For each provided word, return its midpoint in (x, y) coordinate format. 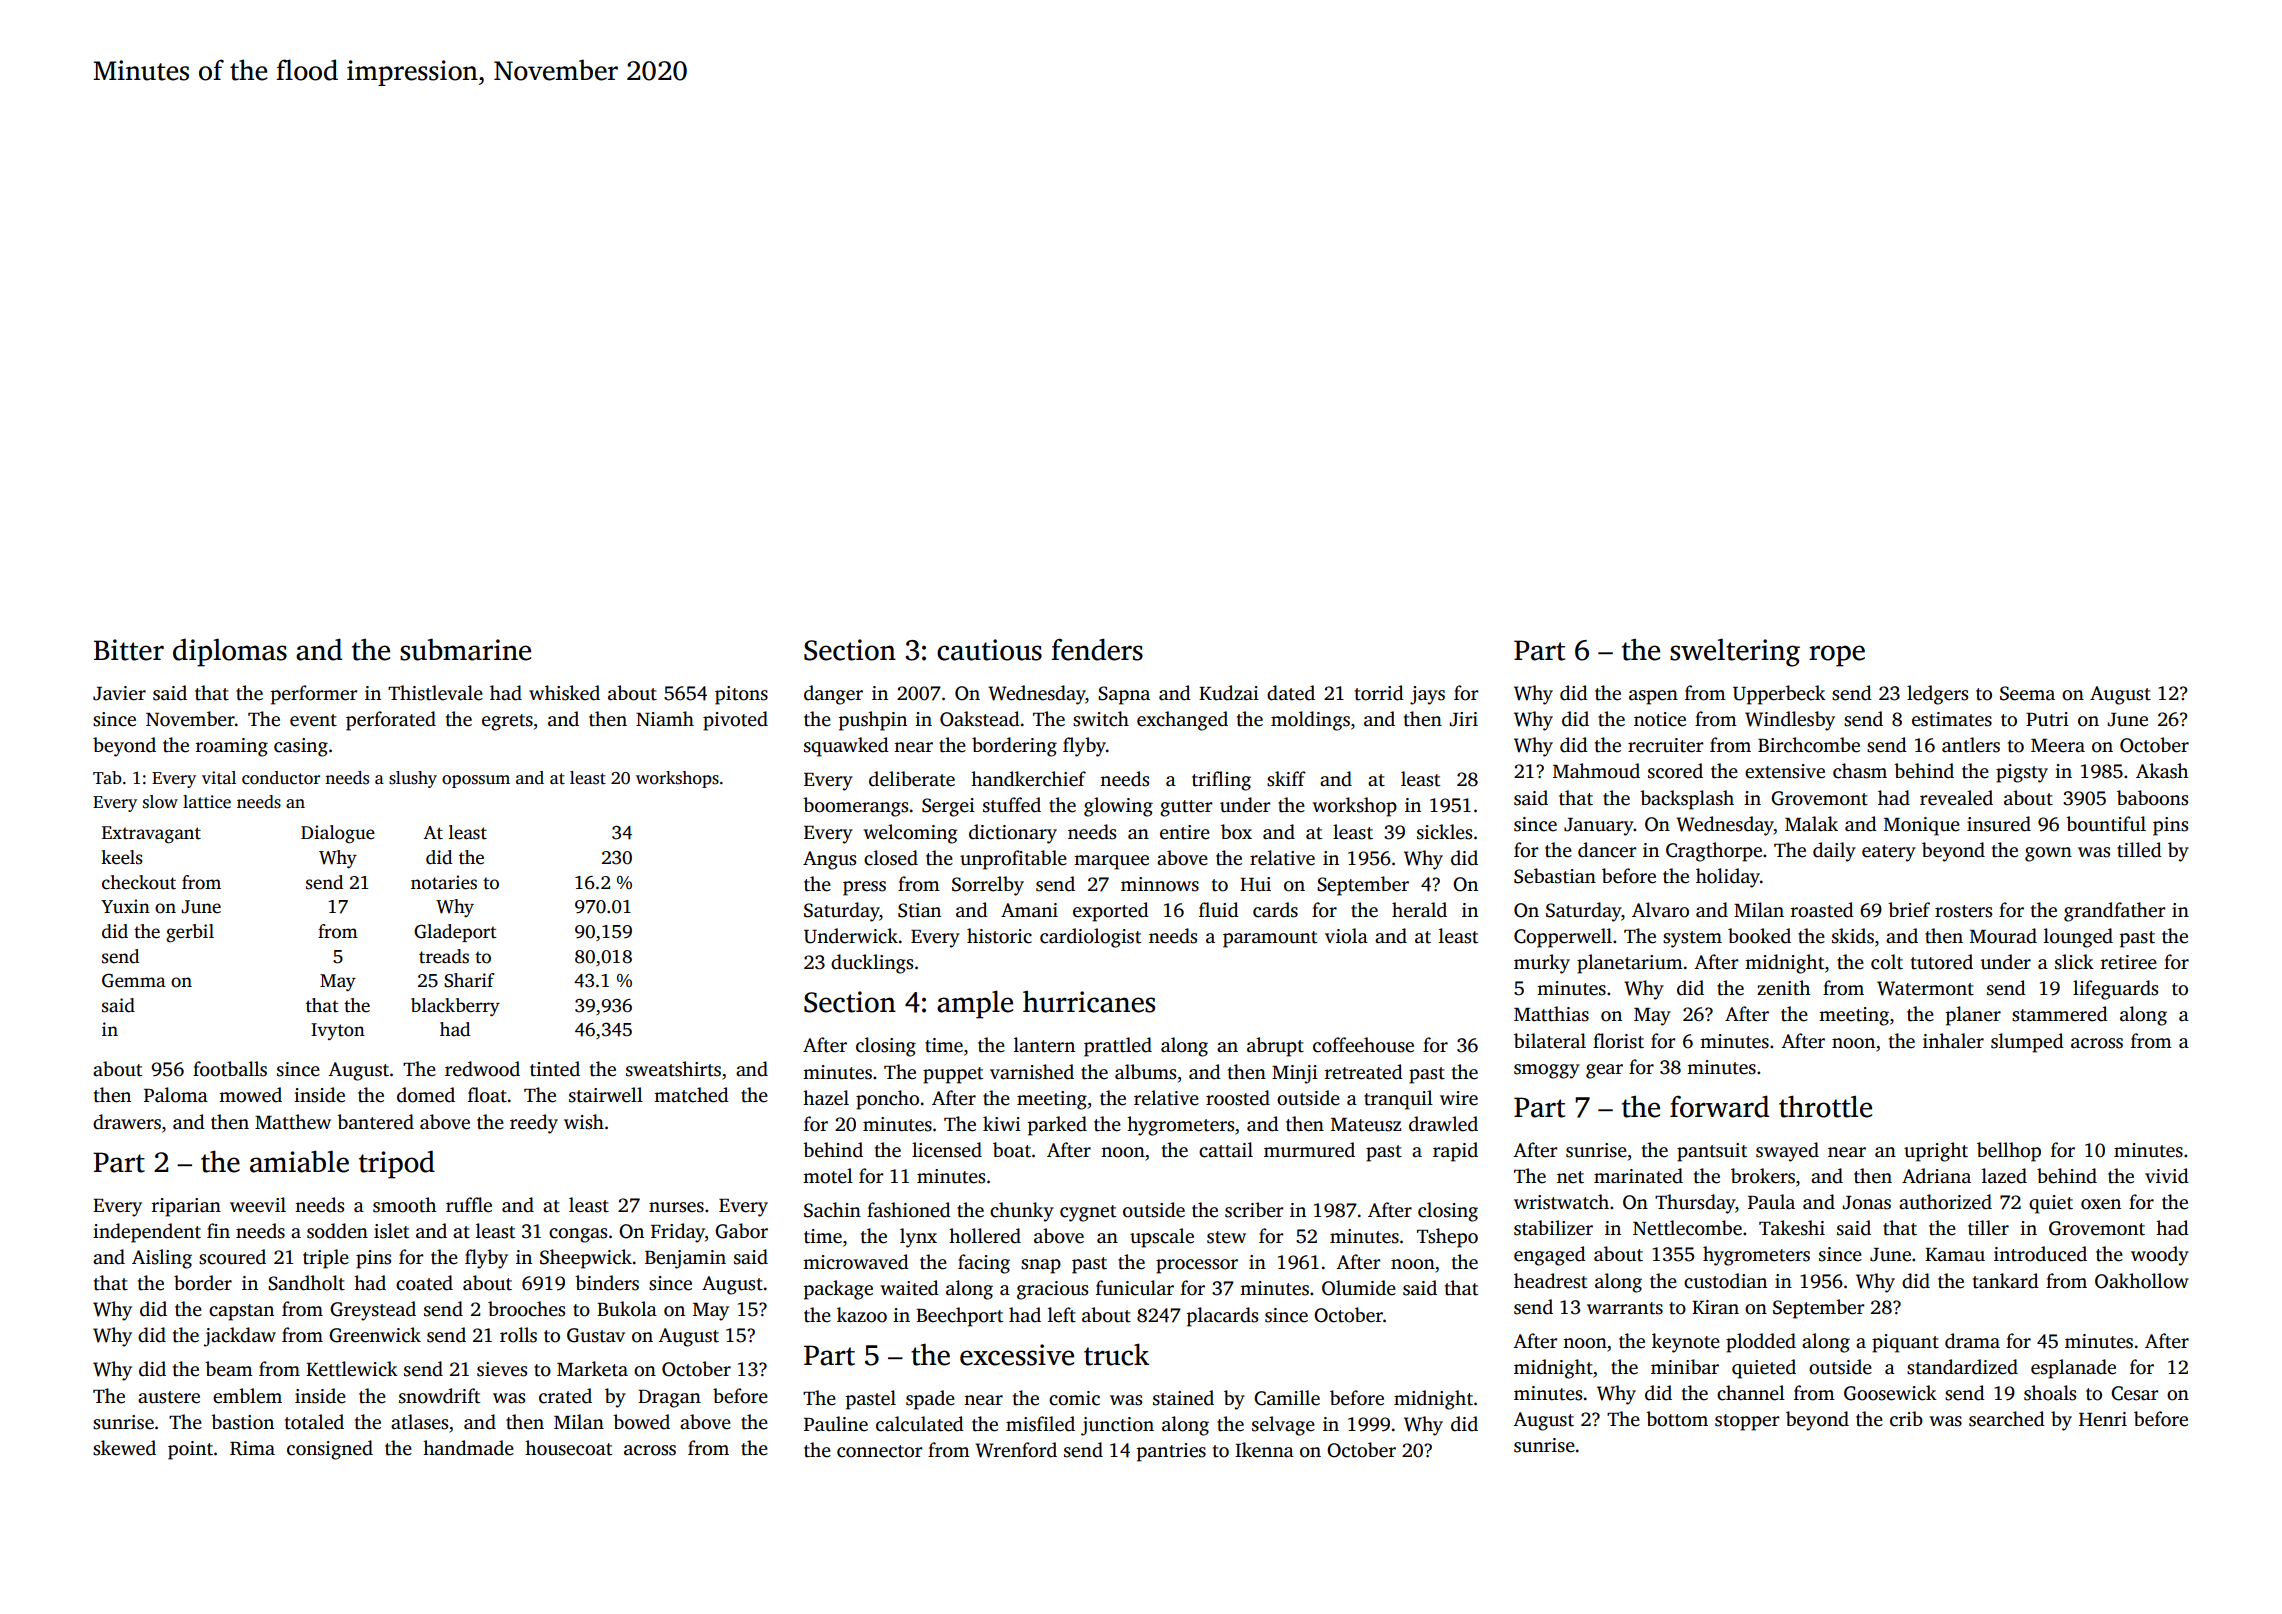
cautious (989, 650)
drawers (127, 1122)
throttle (1825, 1106)
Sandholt (306, 1283)
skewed (124, 1448)
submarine (465, 649)
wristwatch (1561, 1202)
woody (2160, 1256)
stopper (1747, 1422)
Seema (2027, 693)
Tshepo (1447, 1238)
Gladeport (455, 933)
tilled (2139, 850)
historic (999, 936)
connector (879, 1451)
